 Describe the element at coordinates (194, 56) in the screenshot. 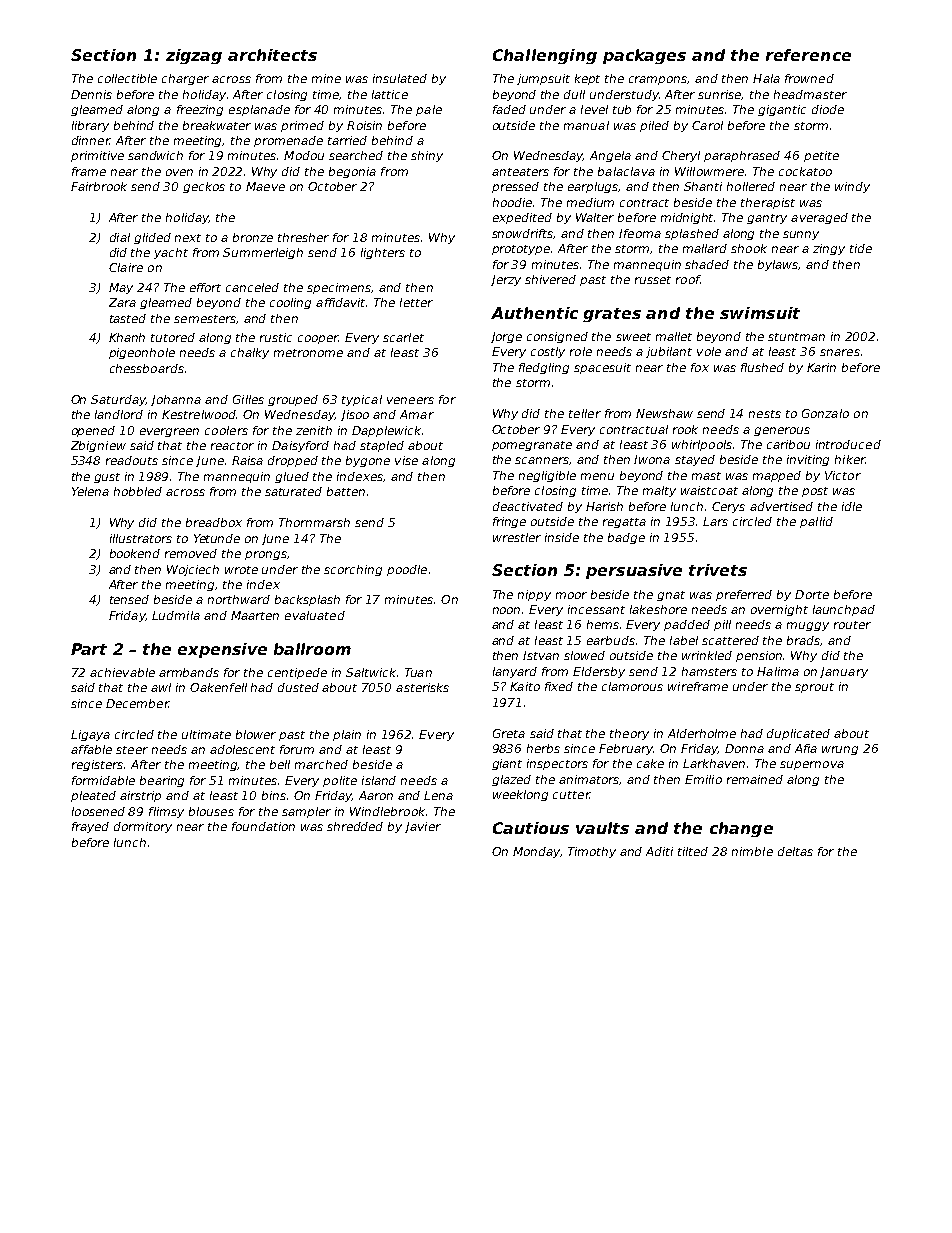

I see `zigzag` at that location.
